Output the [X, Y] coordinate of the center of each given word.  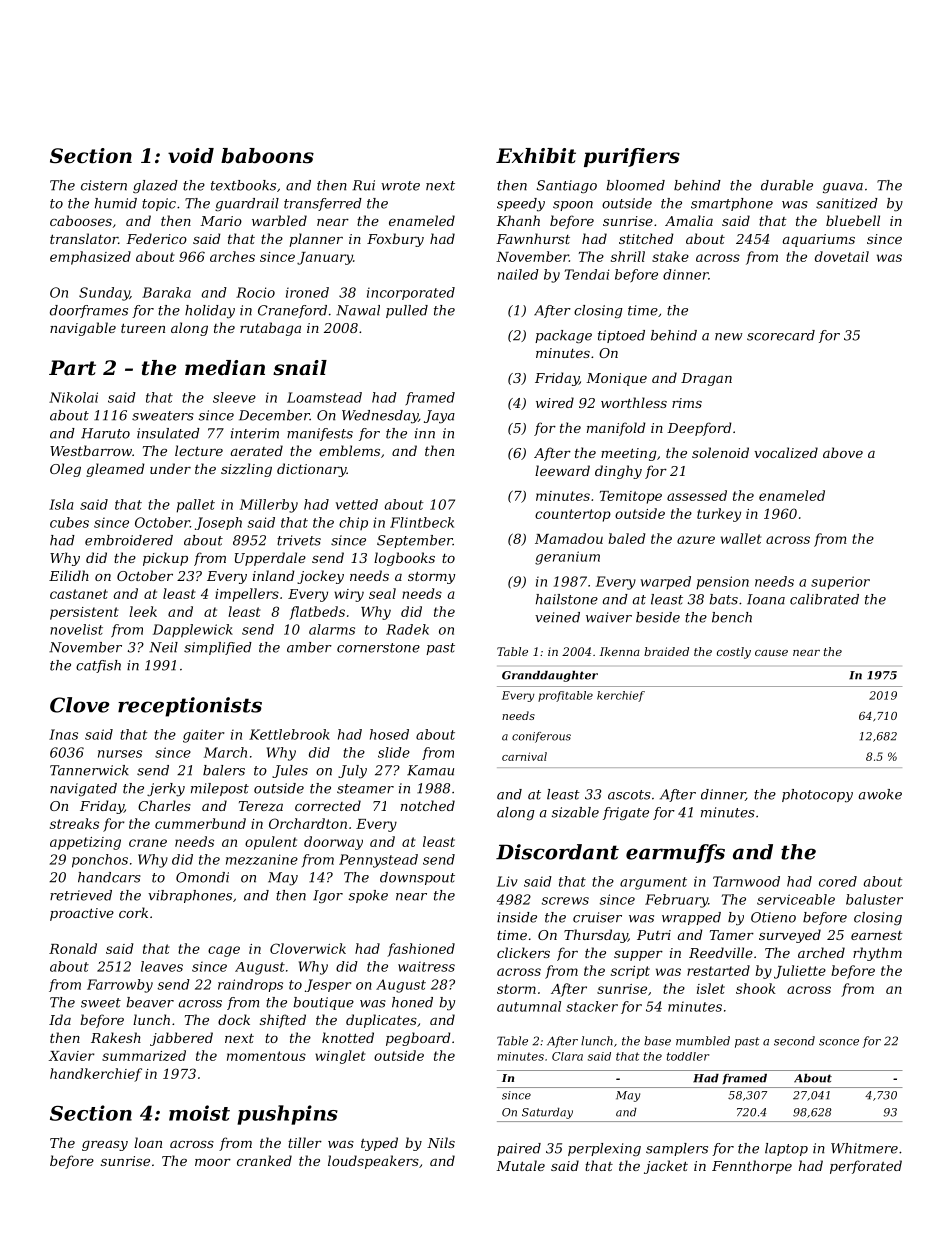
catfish [98, 666]
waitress [426, 967]
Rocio [255, 292]
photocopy [817, 796]
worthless [634, 402]
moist [199, 1113]
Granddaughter [550, 676]
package [563, 337]
